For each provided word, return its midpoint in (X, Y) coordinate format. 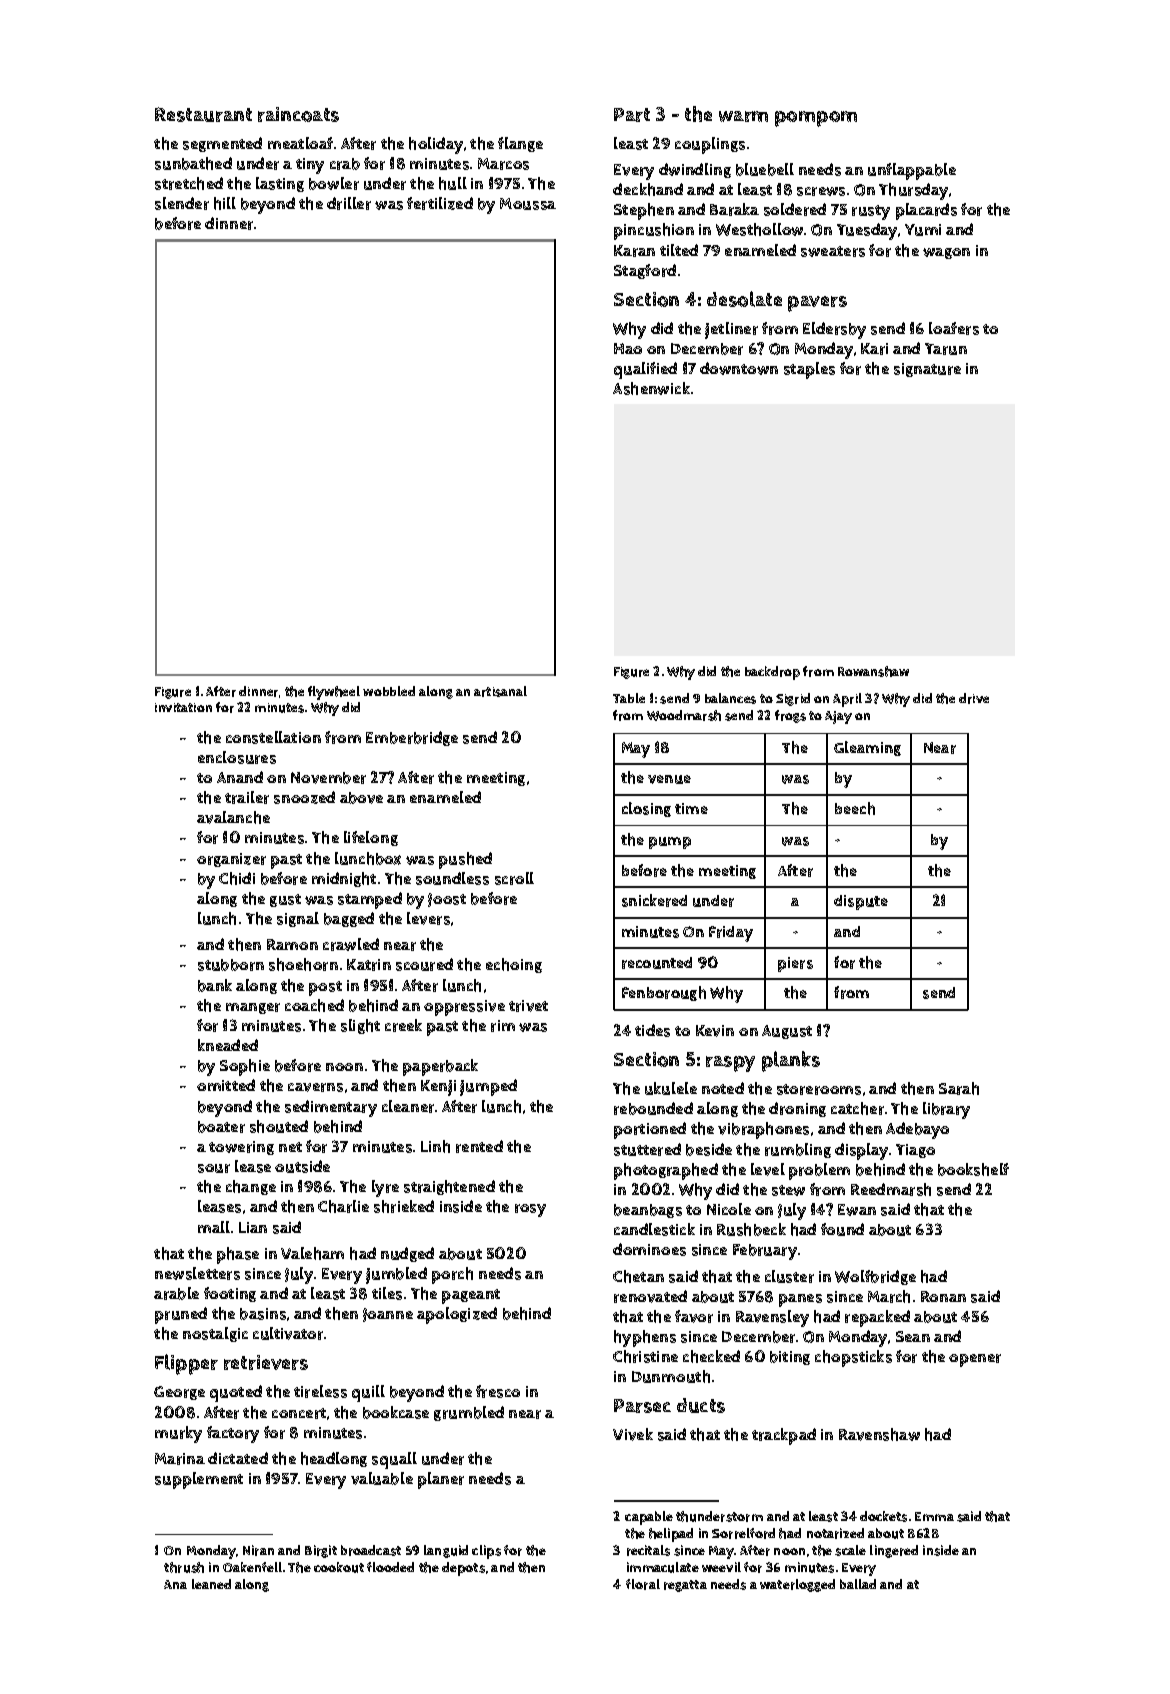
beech (855, 808)
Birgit (321, 1551)
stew (788, 1190)
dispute (861, 902)
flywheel (334, 693)
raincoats (298, 114)
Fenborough (664, 993)
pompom (816, 119)
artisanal (500, 691)
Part (632, 115)
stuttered (647, 1149)
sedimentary (331, 1108)
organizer (231, 860)
